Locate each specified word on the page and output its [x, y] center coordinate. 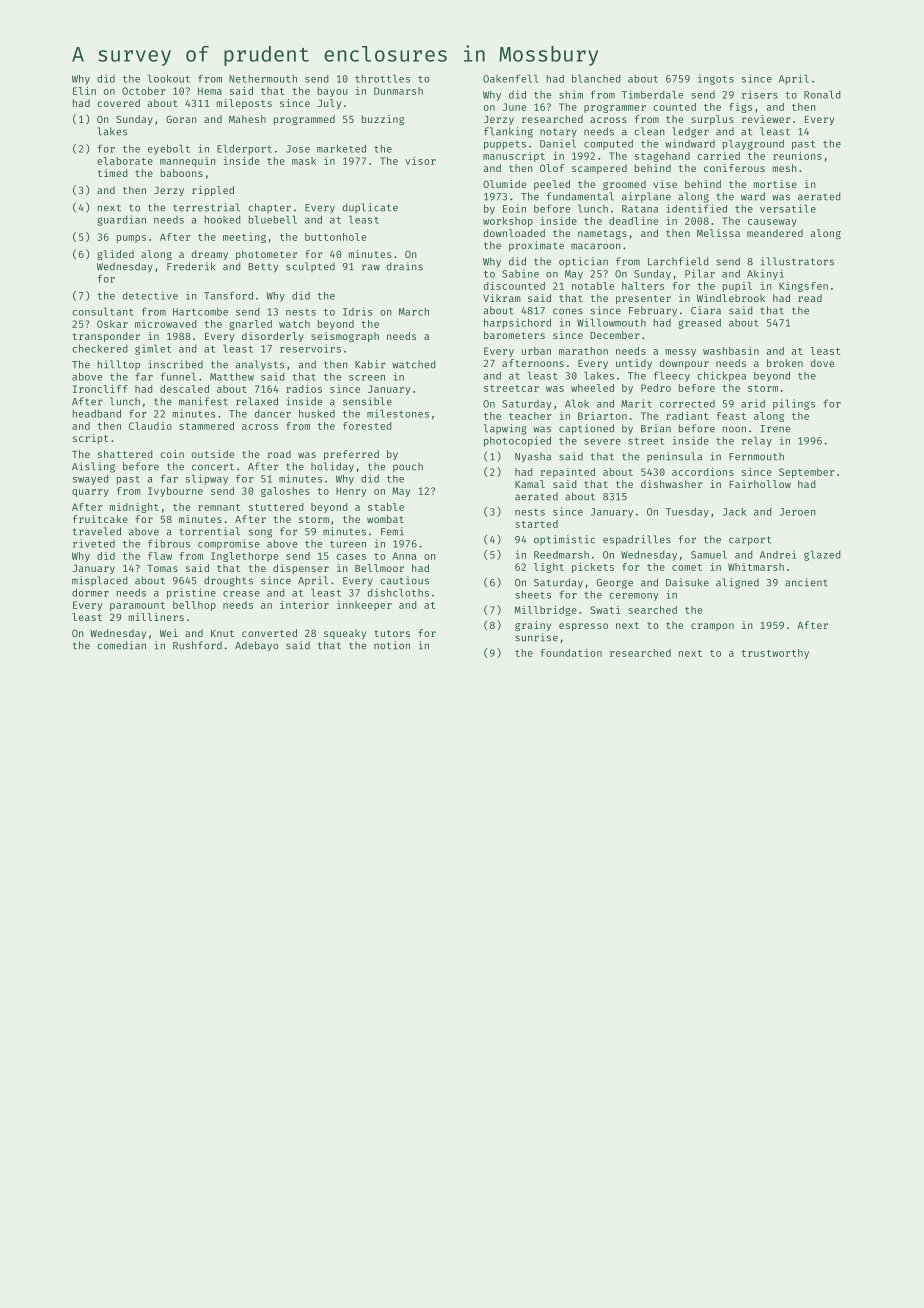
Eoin [514, 208]
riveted [94, 543]
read [810, 298]
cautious [404, 580]
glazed [822, 555]
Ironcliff [100, 389]
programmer [615, 109]
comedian [121, 645]
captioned [586, 429]
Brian [656, 428]
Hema [210, 91]
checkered [100, 349]
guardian [121, 220]
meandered [775, 233]
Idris [357, 311]
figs [740, 108]
